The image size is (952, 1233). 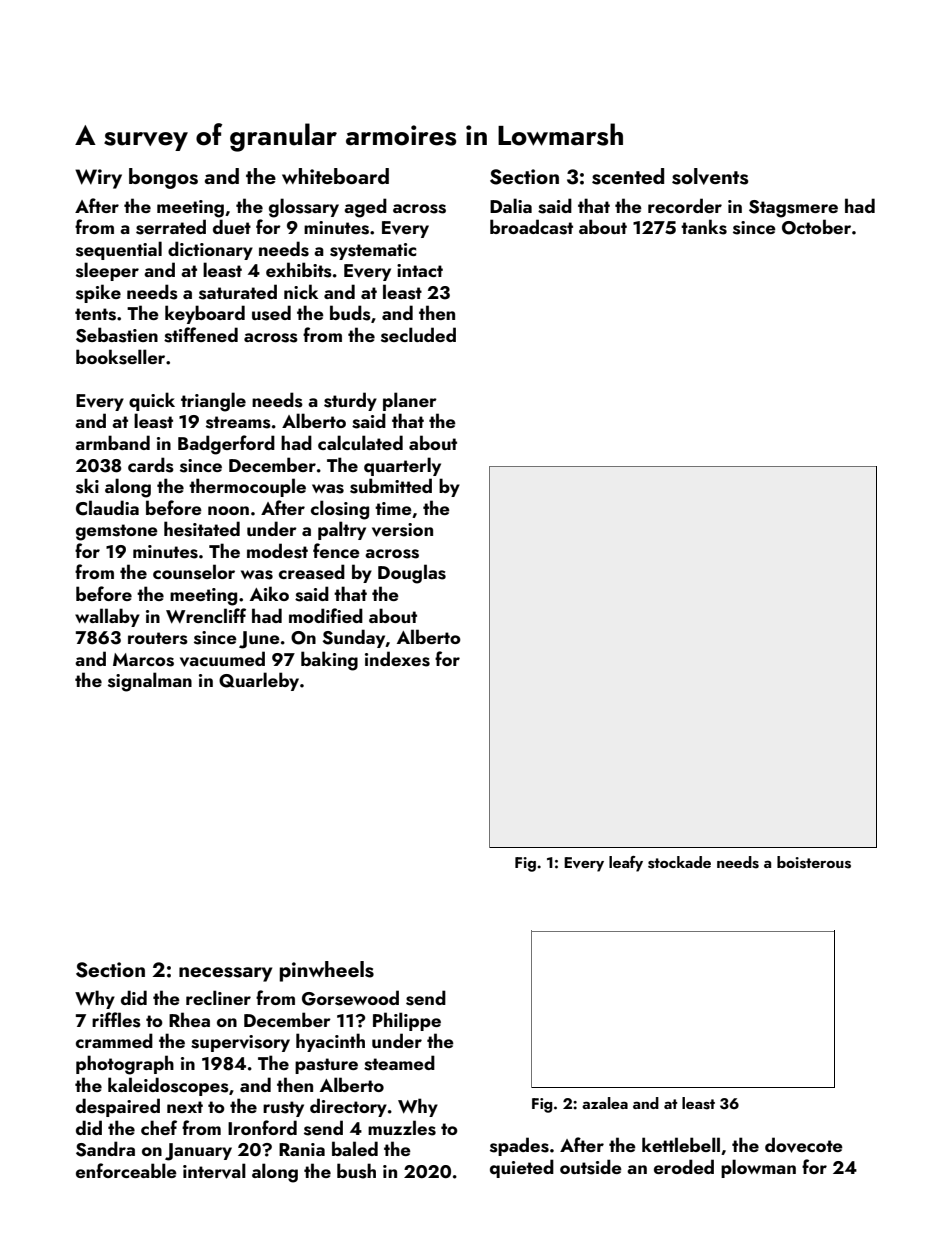 What do you see at coordinates (626, 864) in the page?
I see `leafy` at bounding box center [626, 864].
